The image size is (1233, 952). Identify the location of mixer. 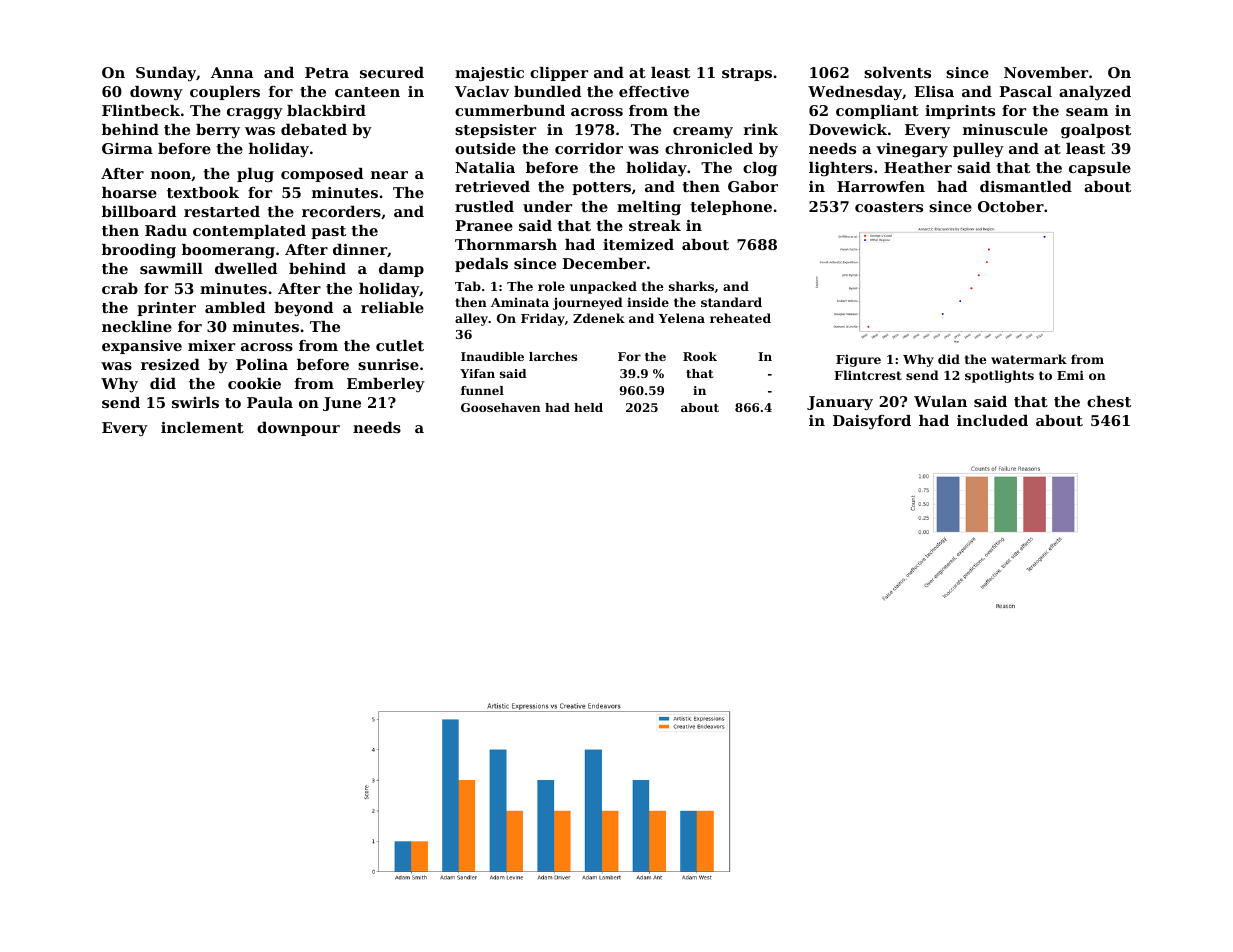
(211, 345).
